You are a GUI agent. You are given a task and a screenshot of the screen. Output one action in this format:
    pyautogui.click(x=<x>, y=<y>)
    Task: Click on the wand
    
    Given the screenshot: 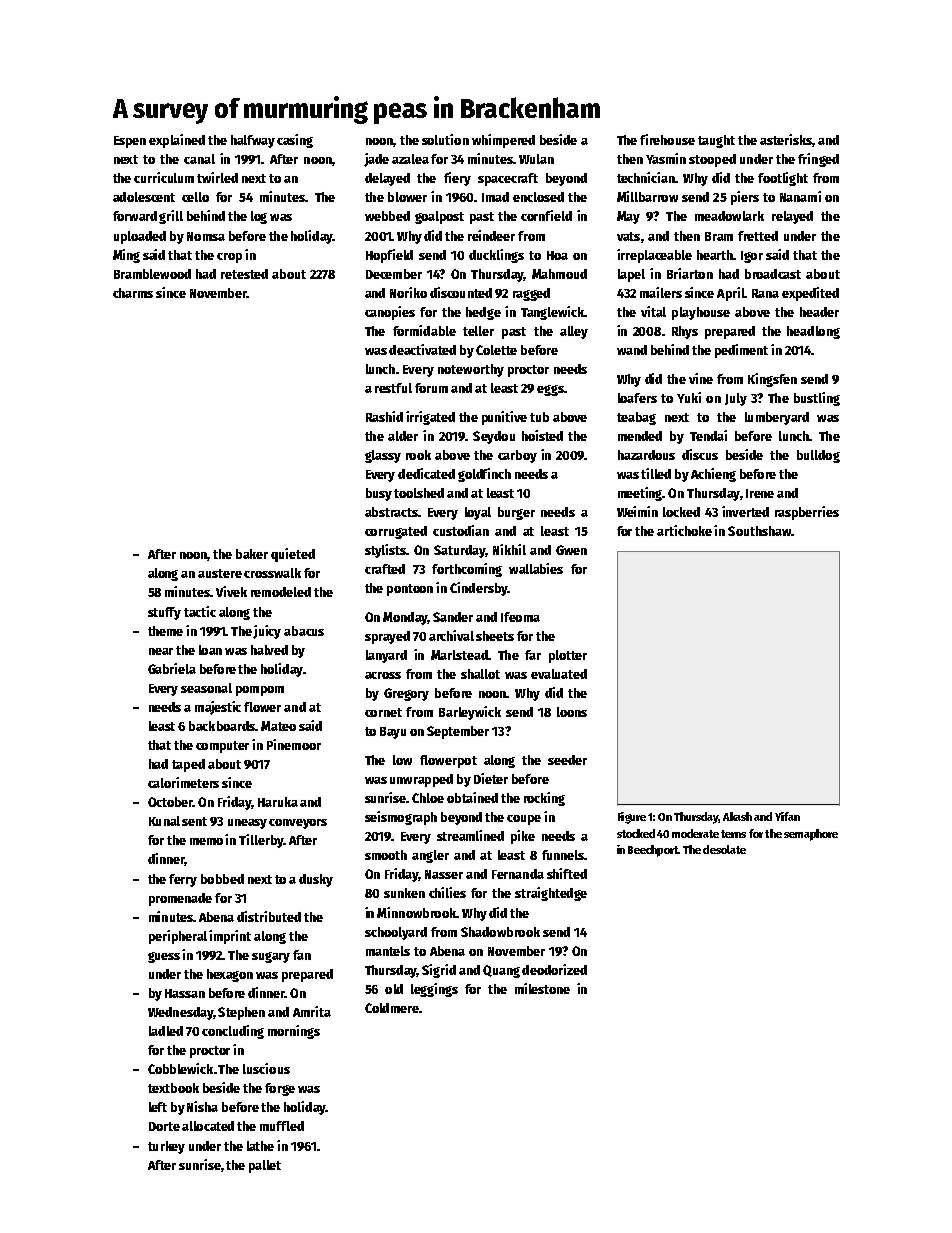 What is the action you would take?
    pyautogui.click(x=632, y=350)
